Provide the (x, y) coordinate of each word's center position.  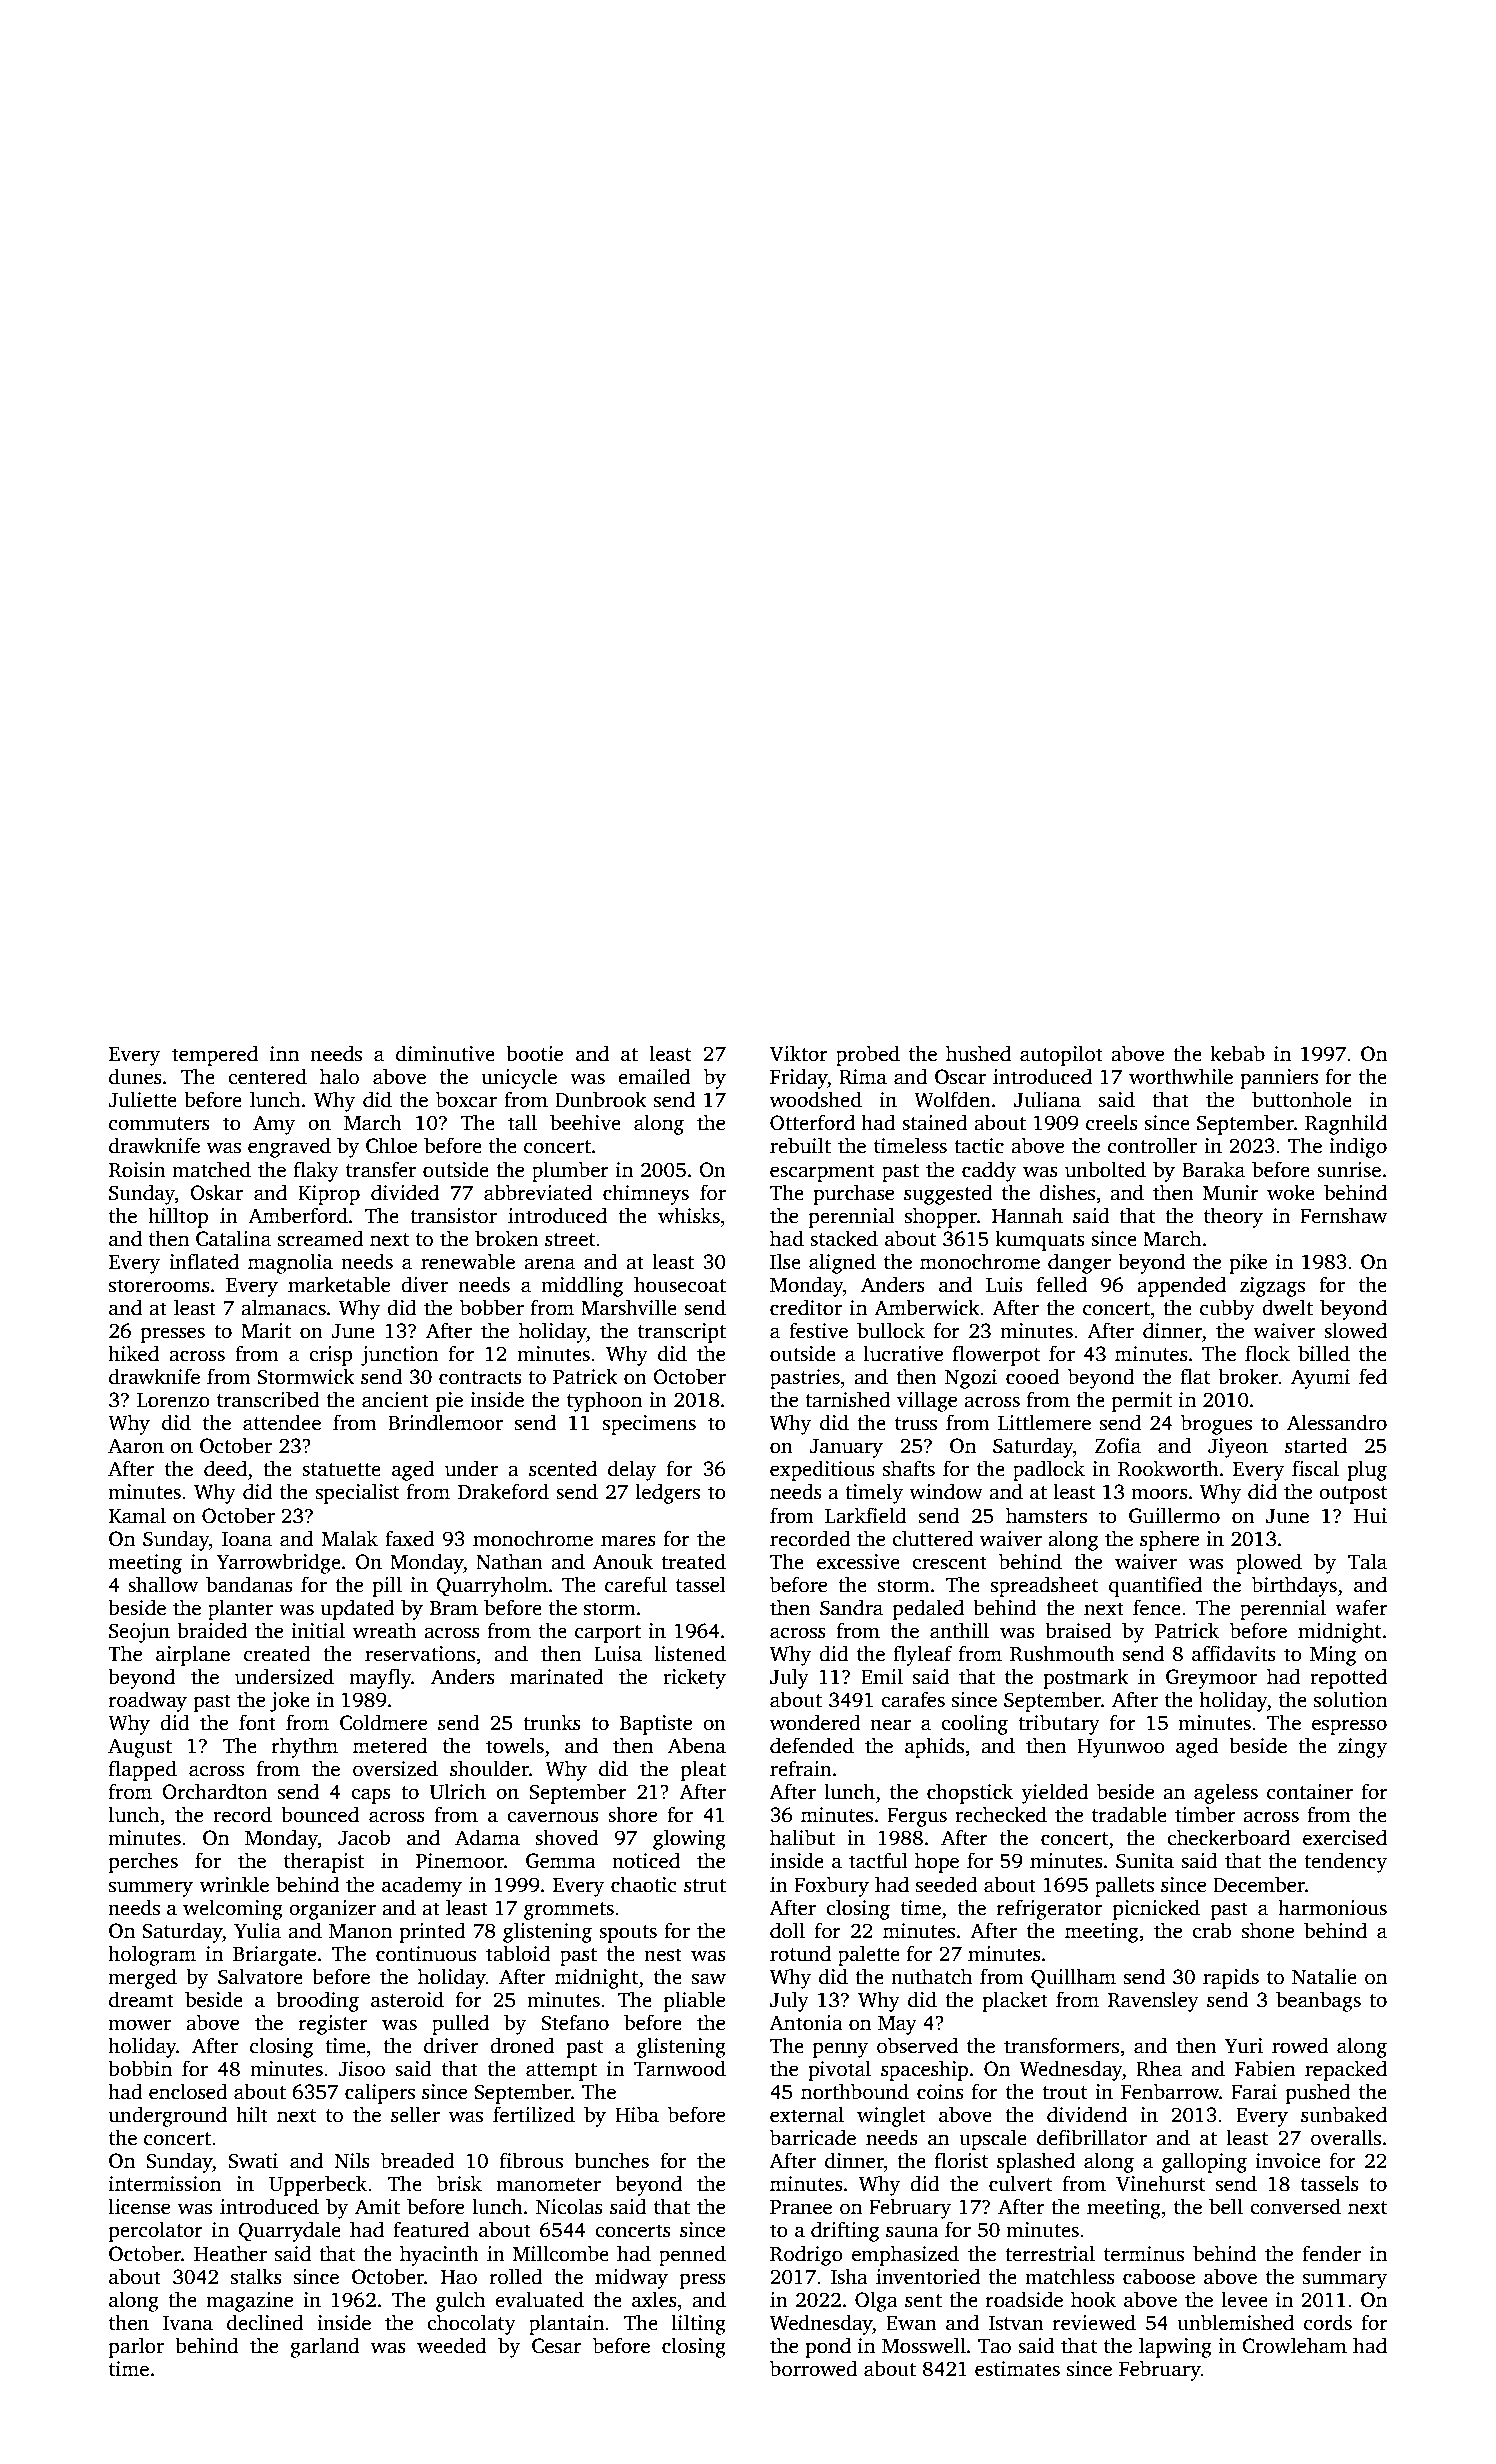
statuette (341, 1470)
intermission (165, 2184)
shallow (163, 1584)
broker (1248, 1376)
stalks (256, 2276)
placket (1015, 2001)
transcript (682, 1333)
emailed (654, 1076)
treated (693, 1561)
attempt (561, 2072)
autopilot (1061, 1055)
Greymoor (1211, 1679)
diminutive (445, 1053)
